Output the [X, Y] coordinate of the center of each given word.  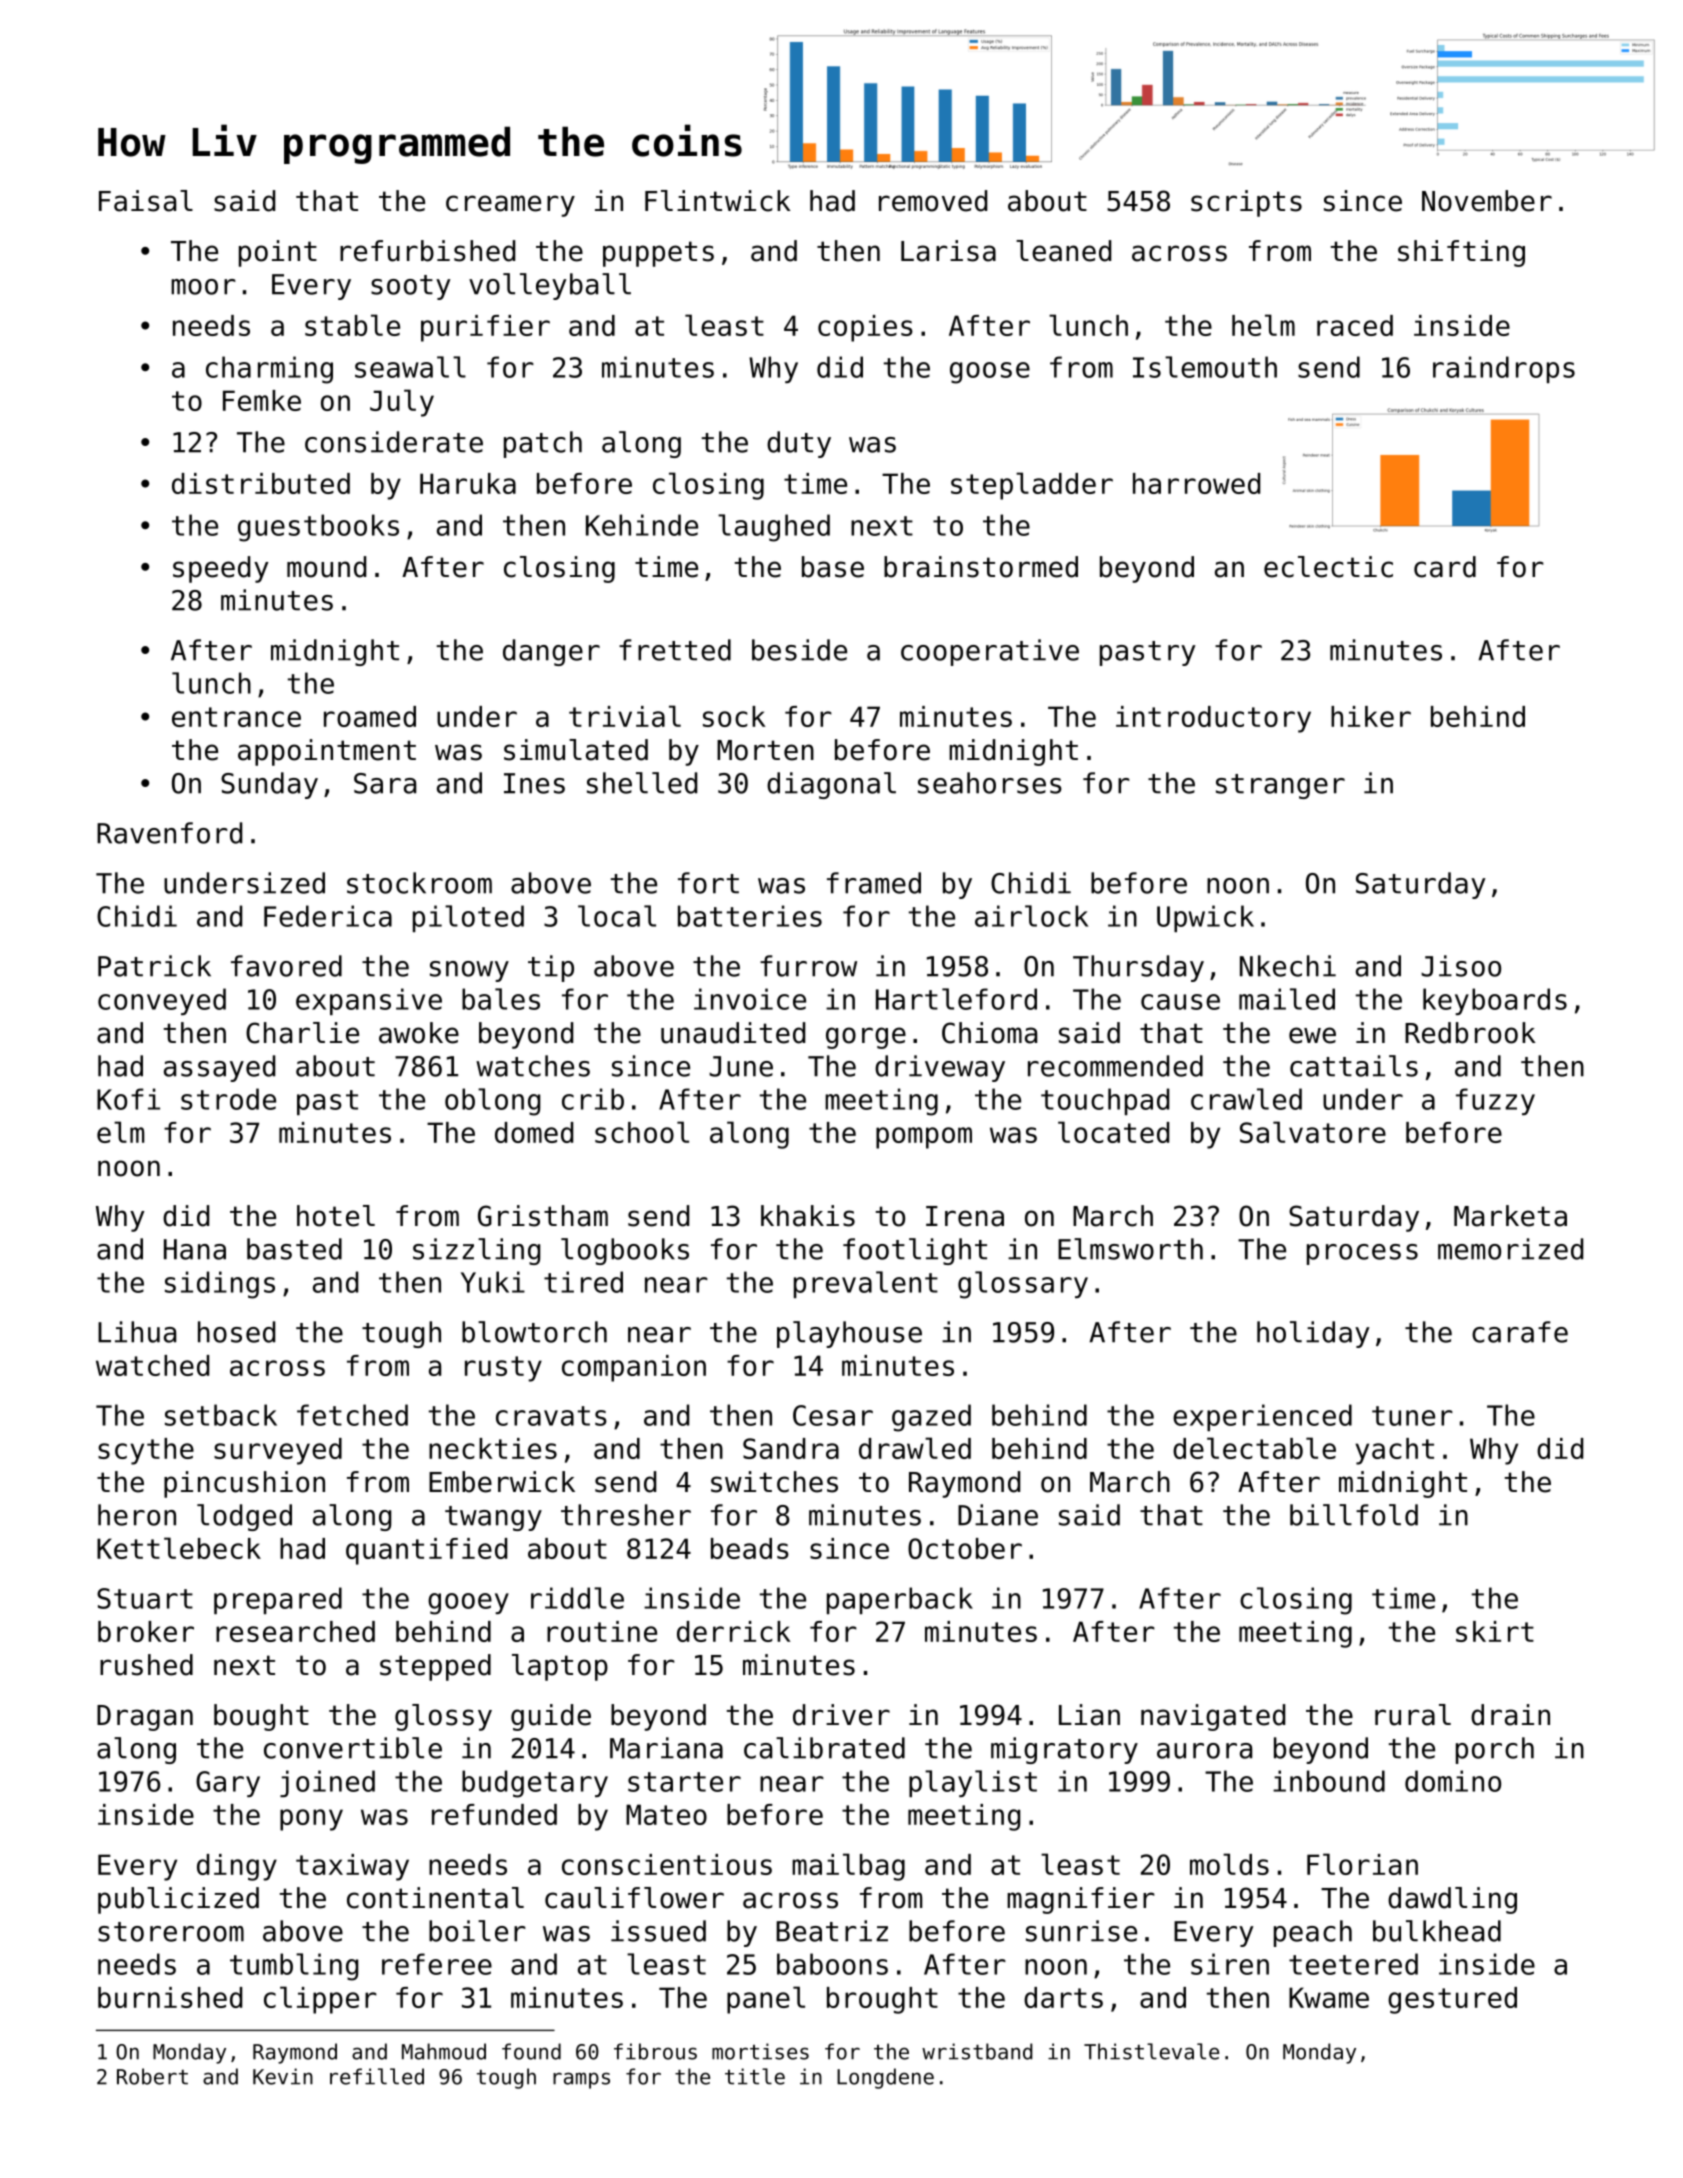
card [1445, 567]
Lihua [137, 1332]
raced [1355, 325]
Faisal [146, 201]
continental [435, 1898]
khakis [808, 1216]
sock [734, 716]
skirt [1495, 1631]
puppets [658, 254]
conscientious [667, 1864]
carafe [1520, 1332]
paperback [900, 1600]
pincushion [244, 1484]
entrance [236, 717]
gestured [1452, 2000]
